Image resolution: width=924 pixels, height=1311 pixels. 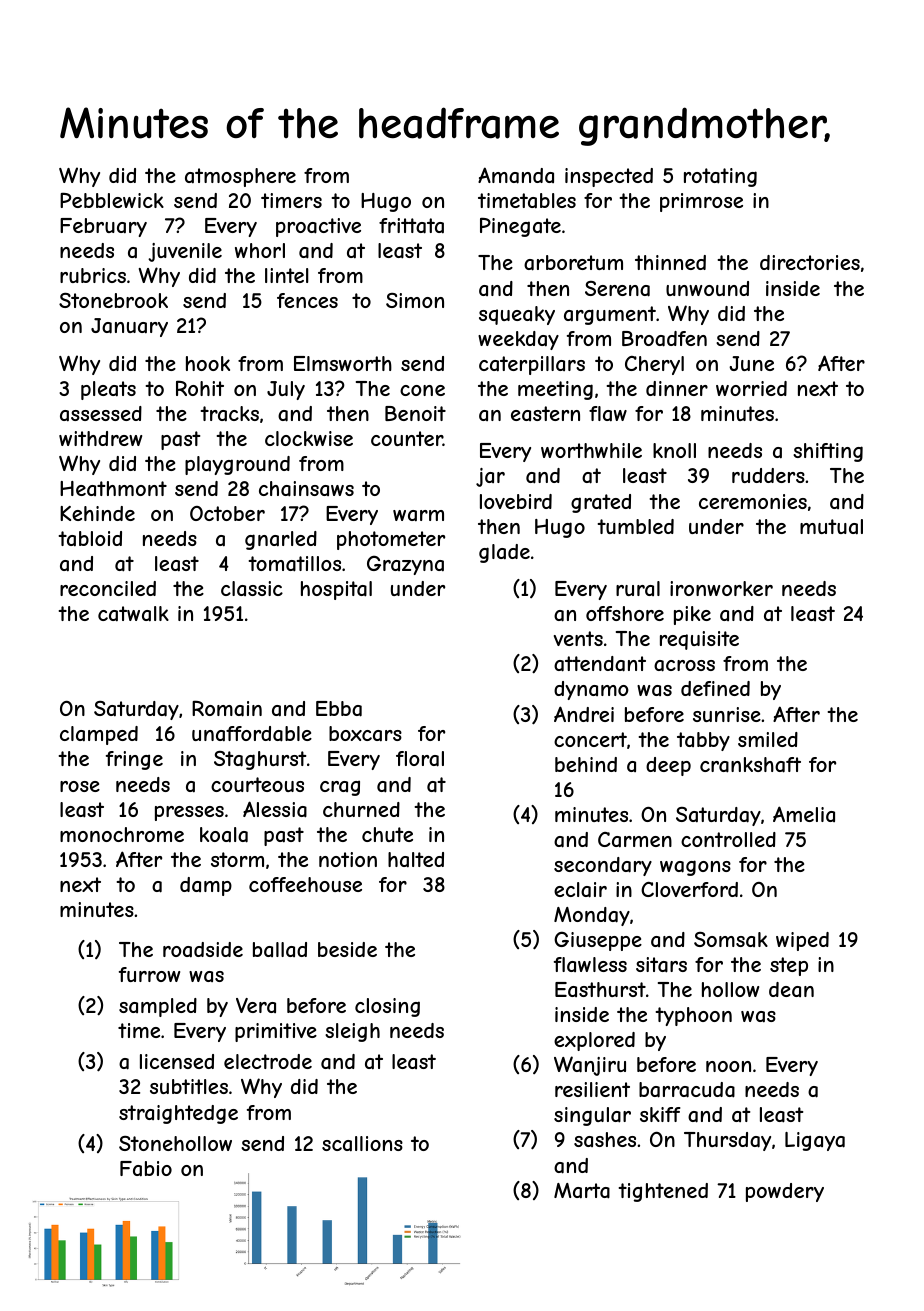 What do you see at coordinates (751, 388) in the image?
I see `worried` at bounding box center [751, 388].
